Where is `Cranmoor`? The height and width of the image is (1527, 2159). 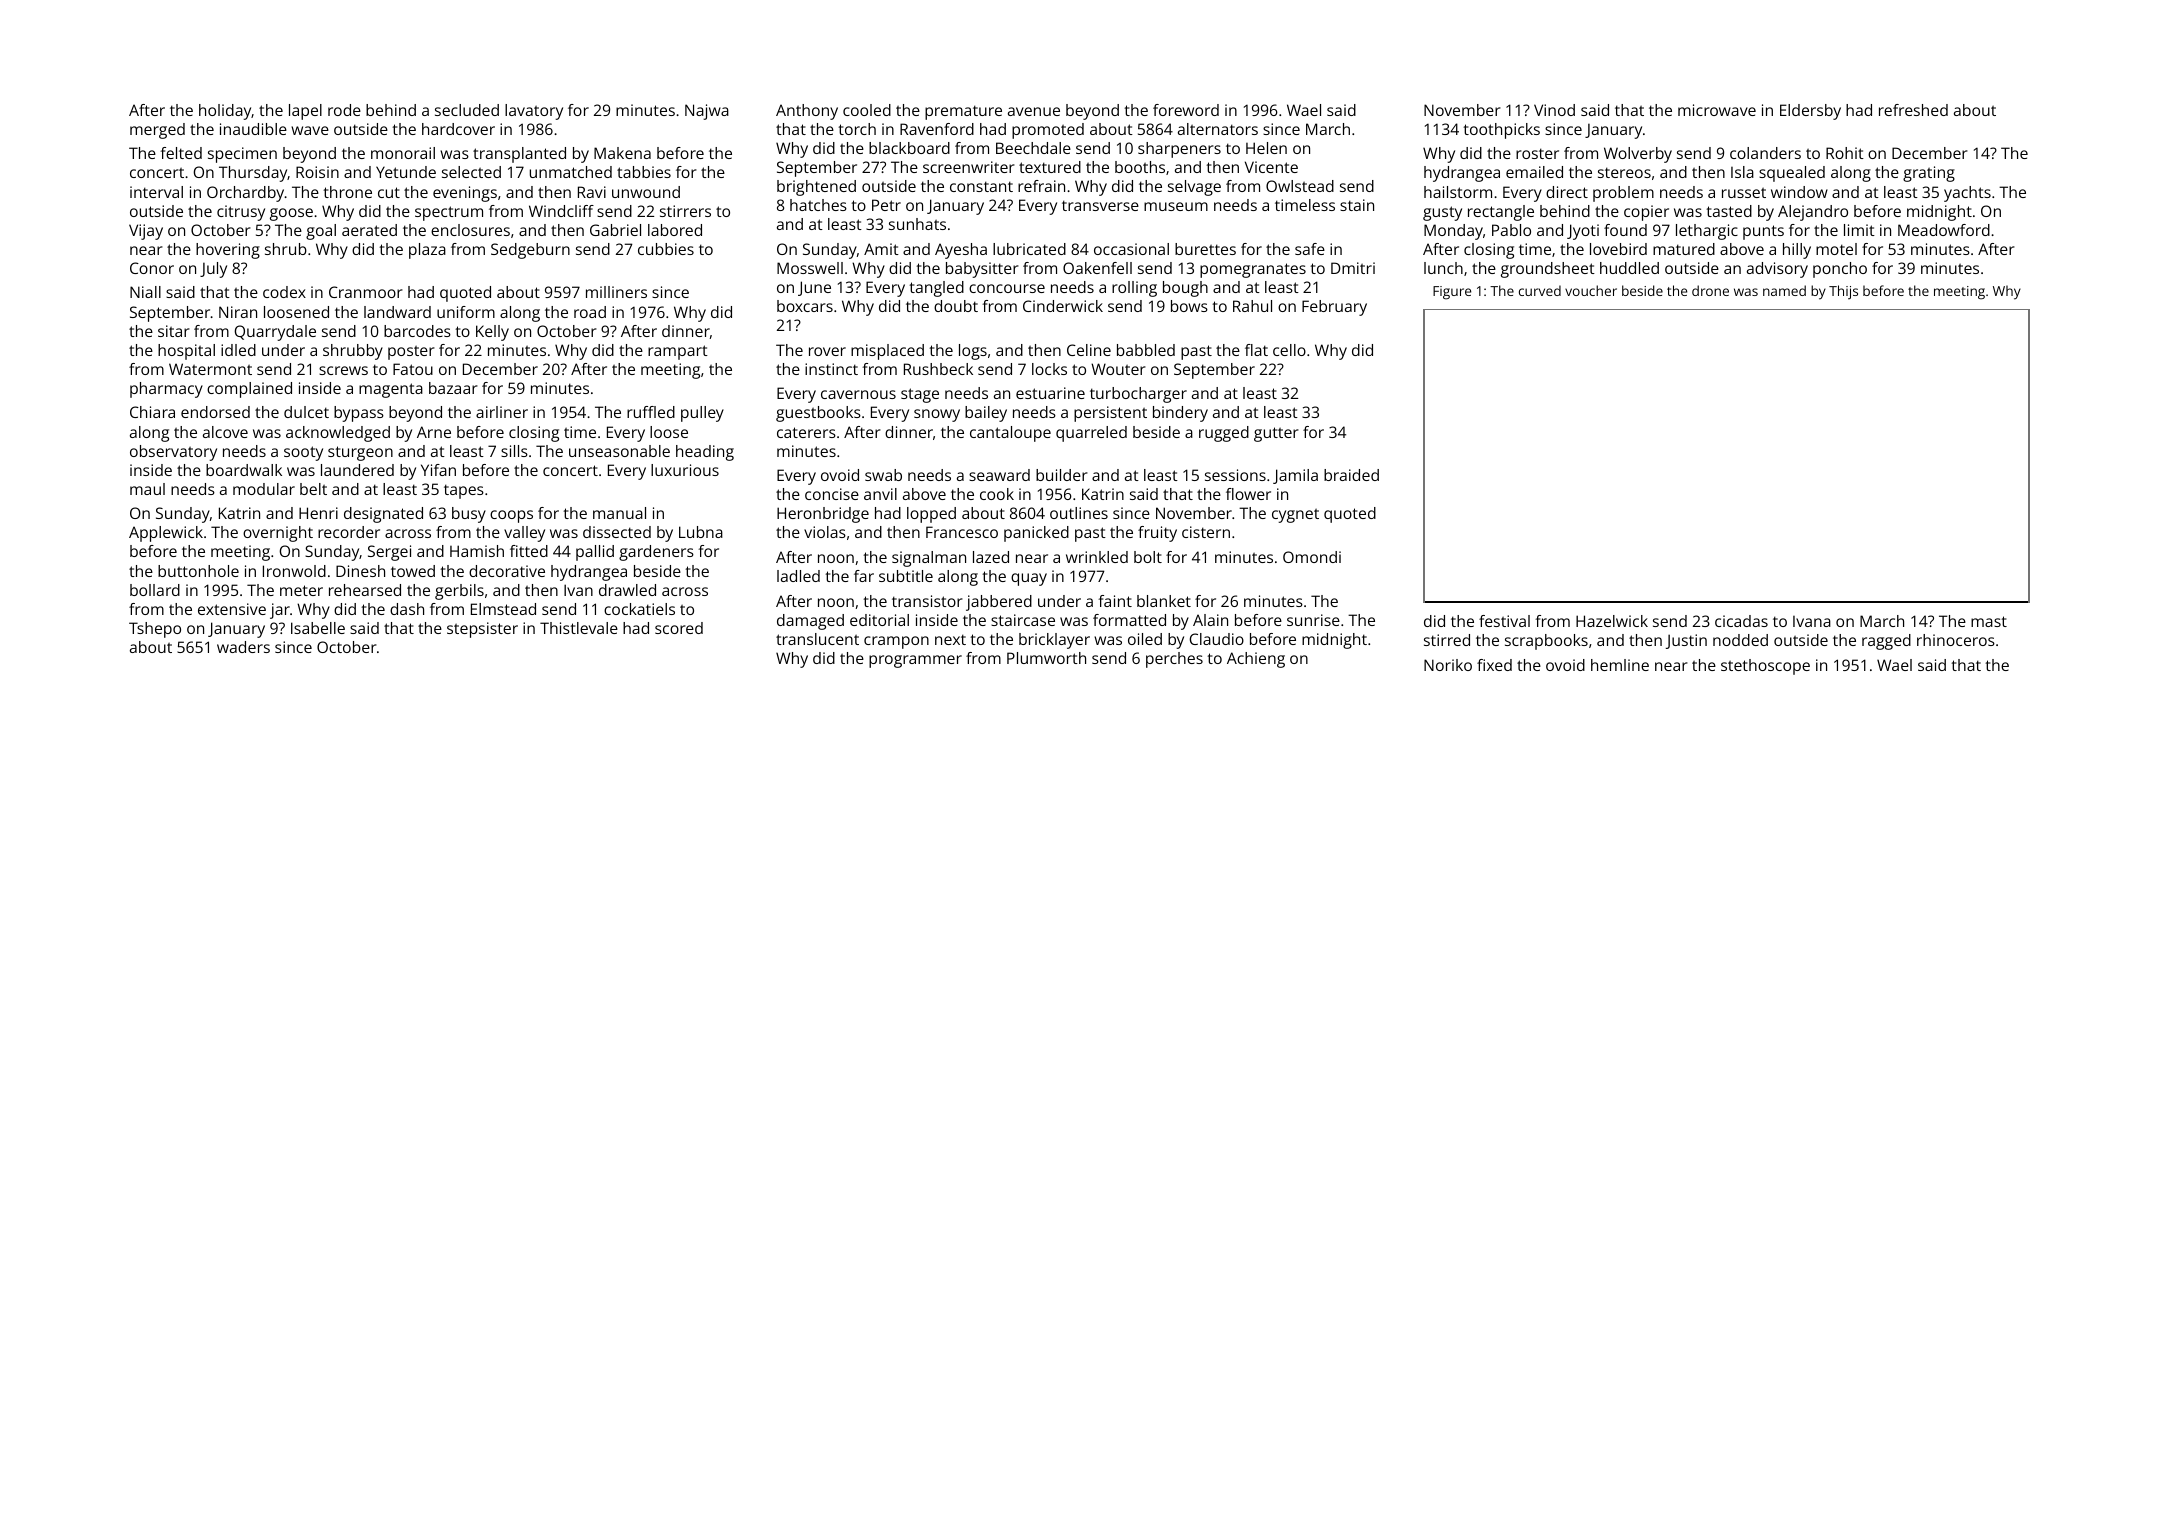
Cranmoor is located at coordinates (366, 292).
